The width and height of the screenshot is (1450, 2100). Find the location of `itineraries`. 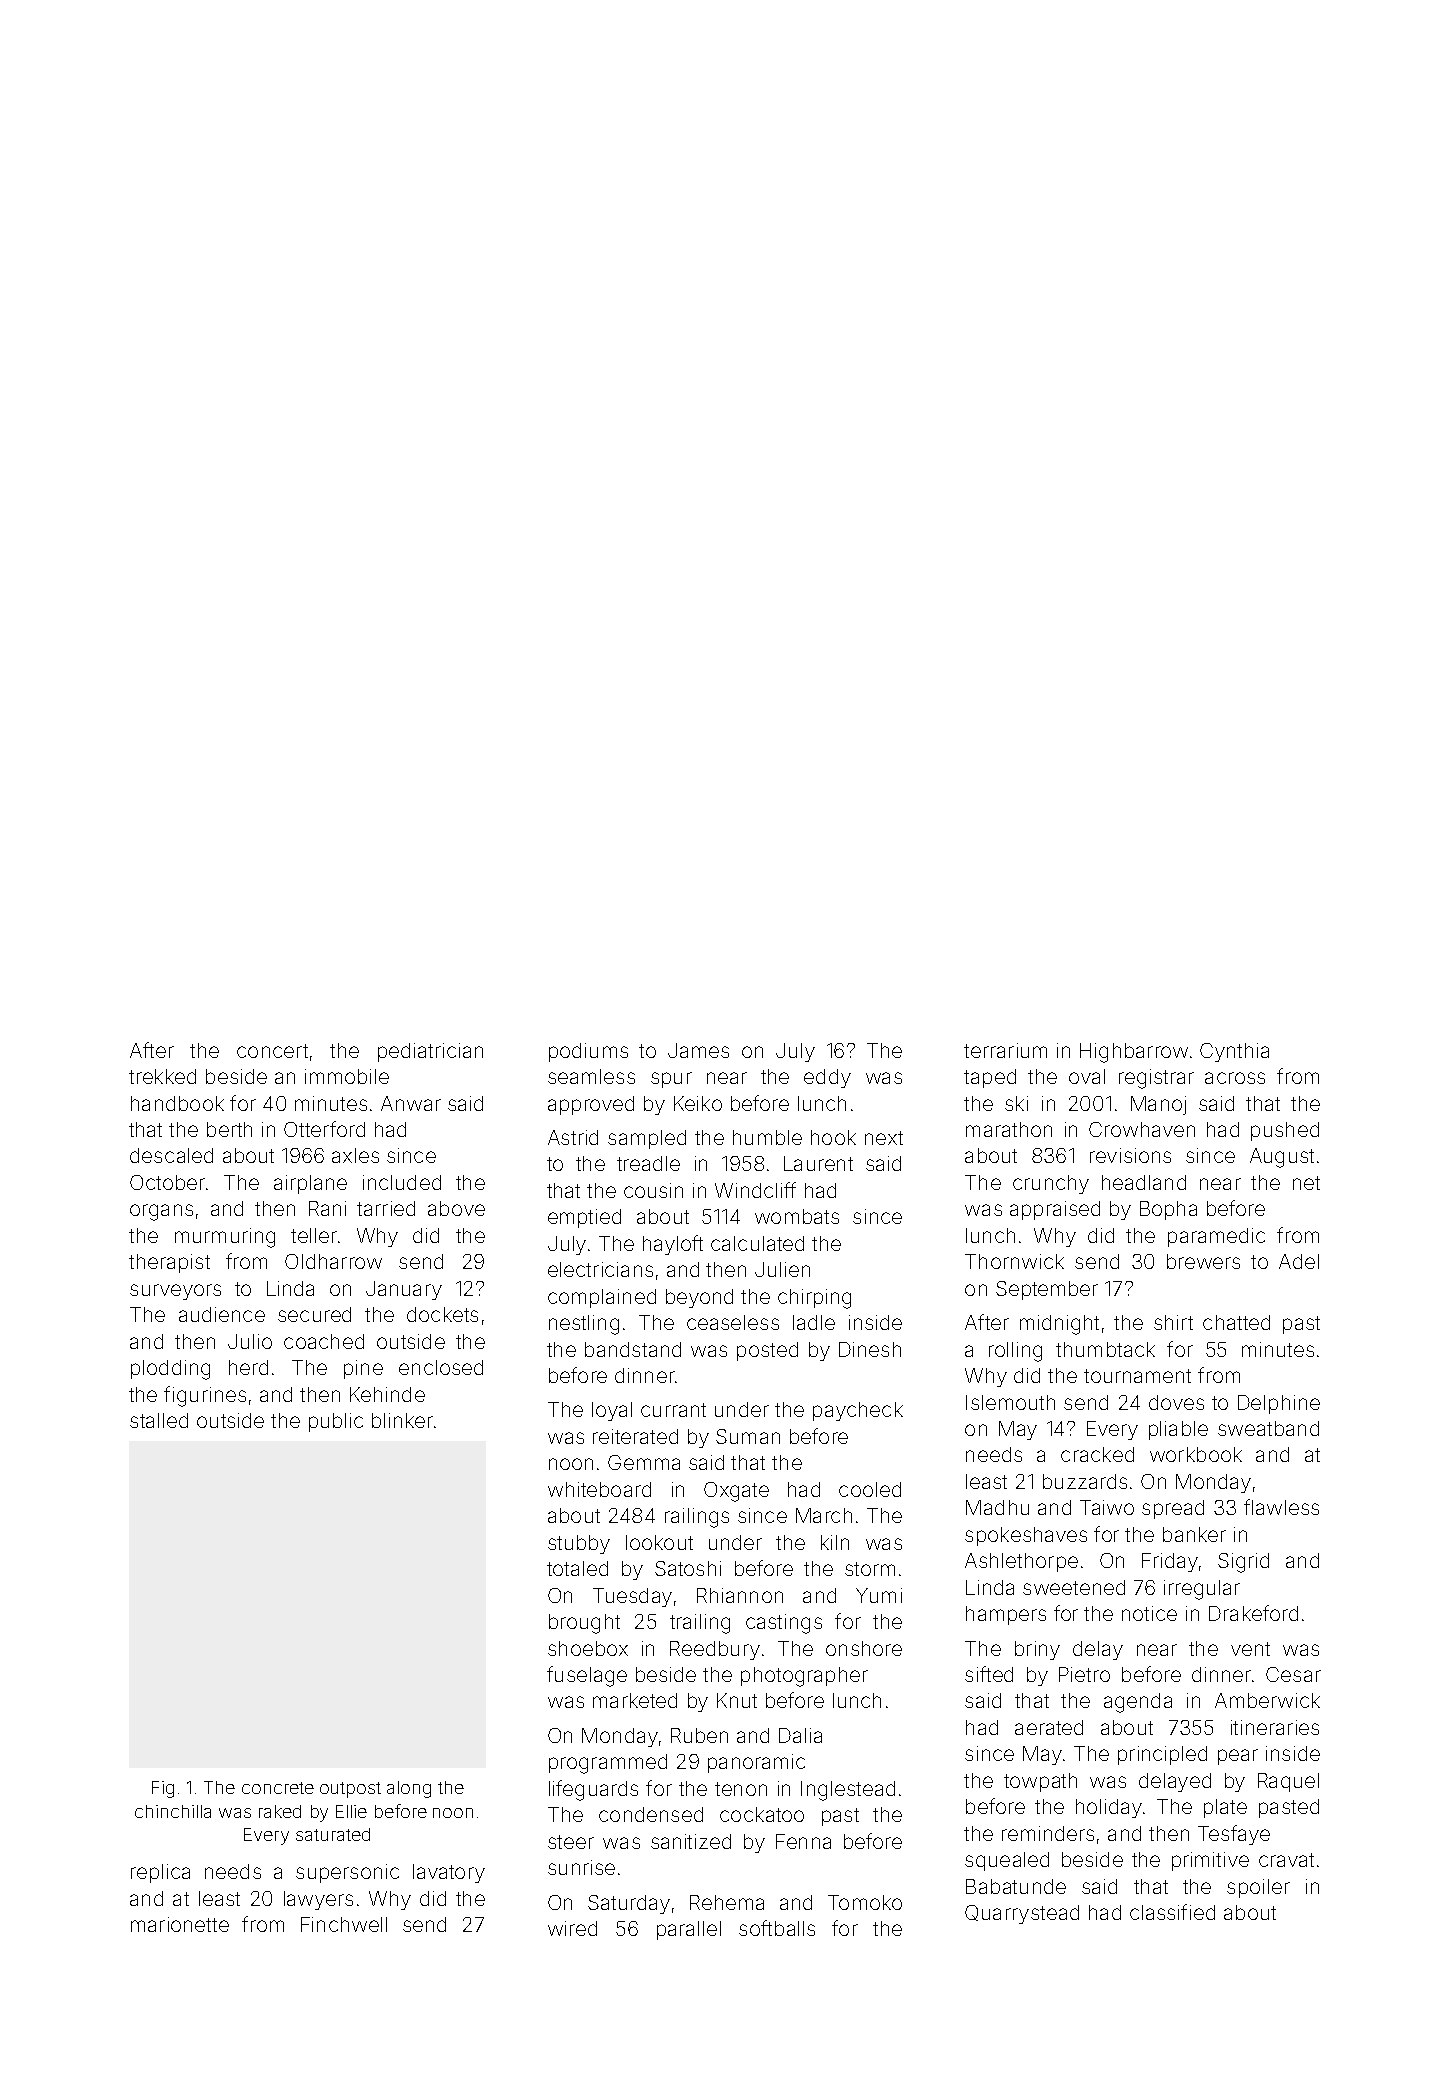

itineraries is located at coordinates (1275, 1727).
